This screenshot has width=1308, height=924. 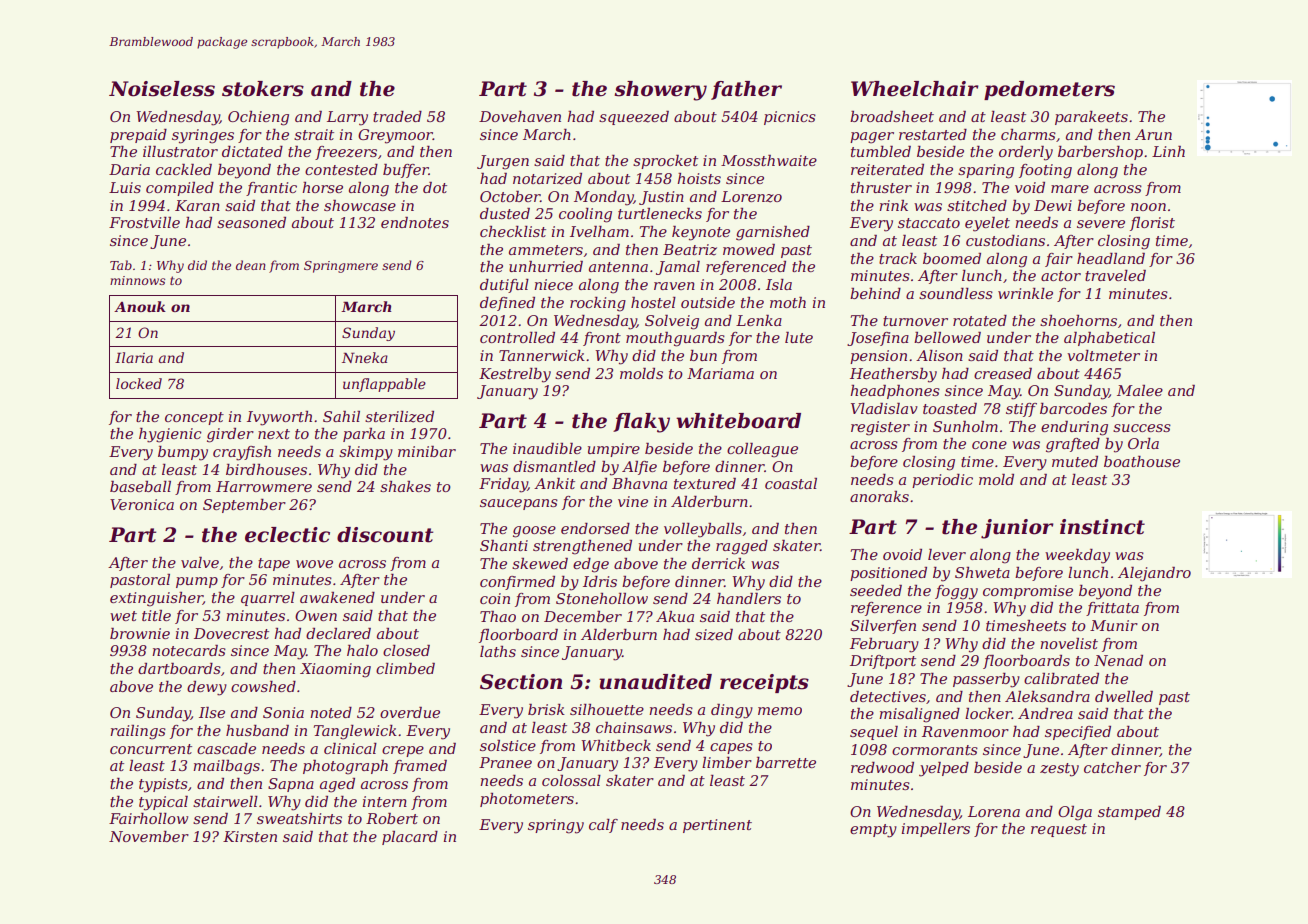 I want to click on Justin, so click(x=661, y=198).
